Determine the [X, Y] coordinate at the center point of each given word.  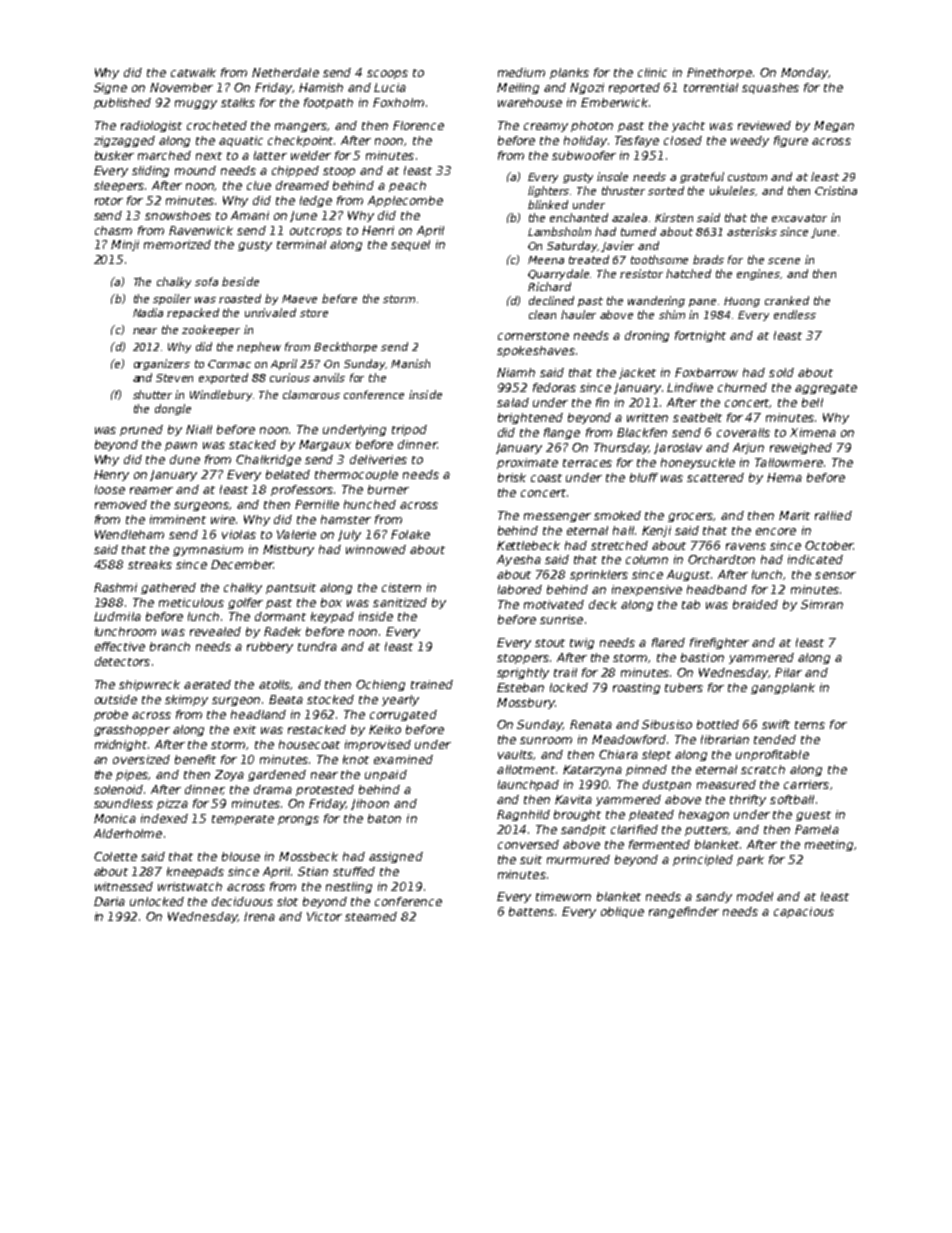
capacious [804, 912]
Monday [804, 73]
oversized [141, 759]
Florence [418, 125]
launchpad [528, 785]
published [122, 103]
